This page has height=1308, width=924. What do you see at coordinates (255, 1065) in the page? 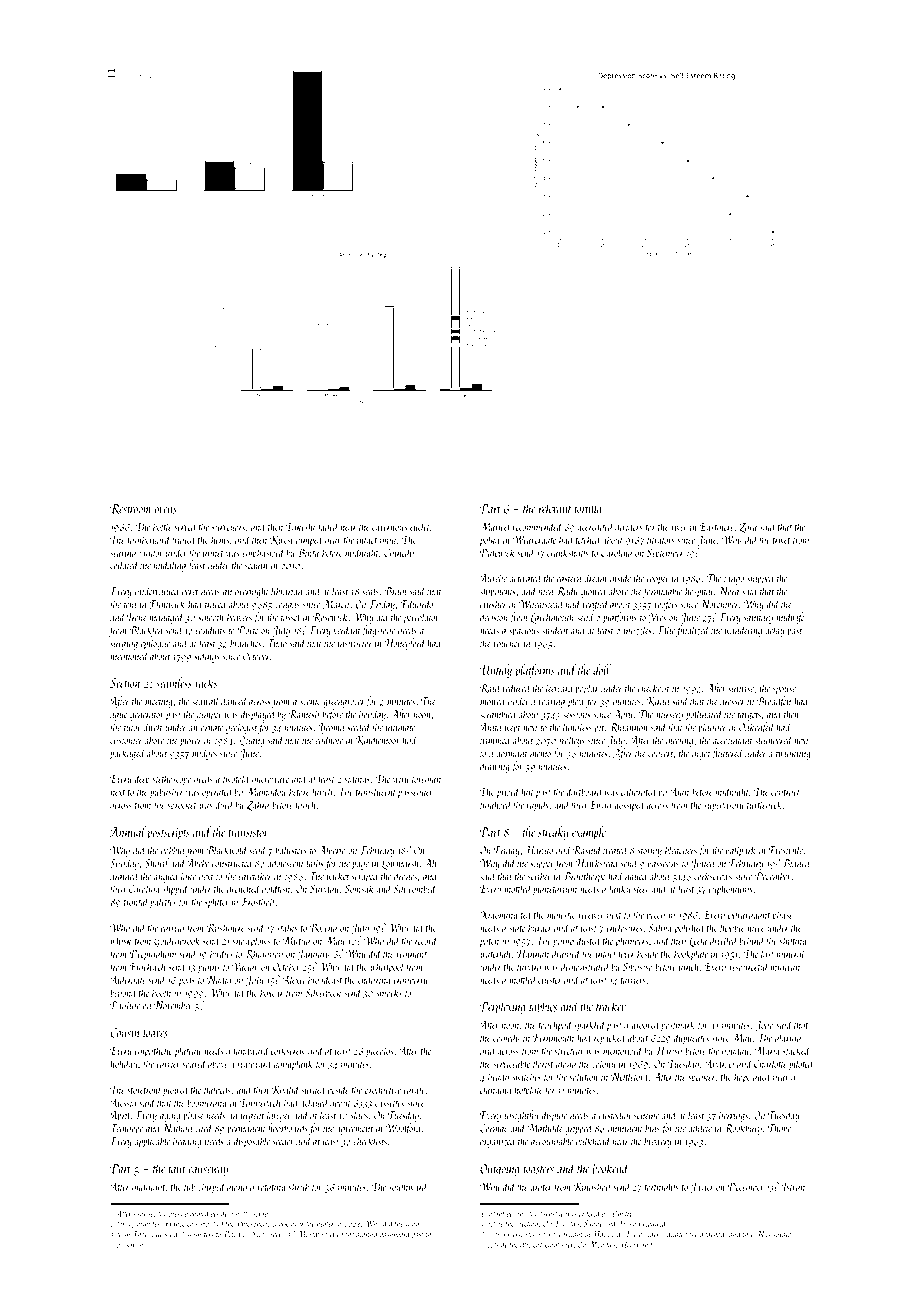
I see `wayward` at bounding box center [255, 1065].
